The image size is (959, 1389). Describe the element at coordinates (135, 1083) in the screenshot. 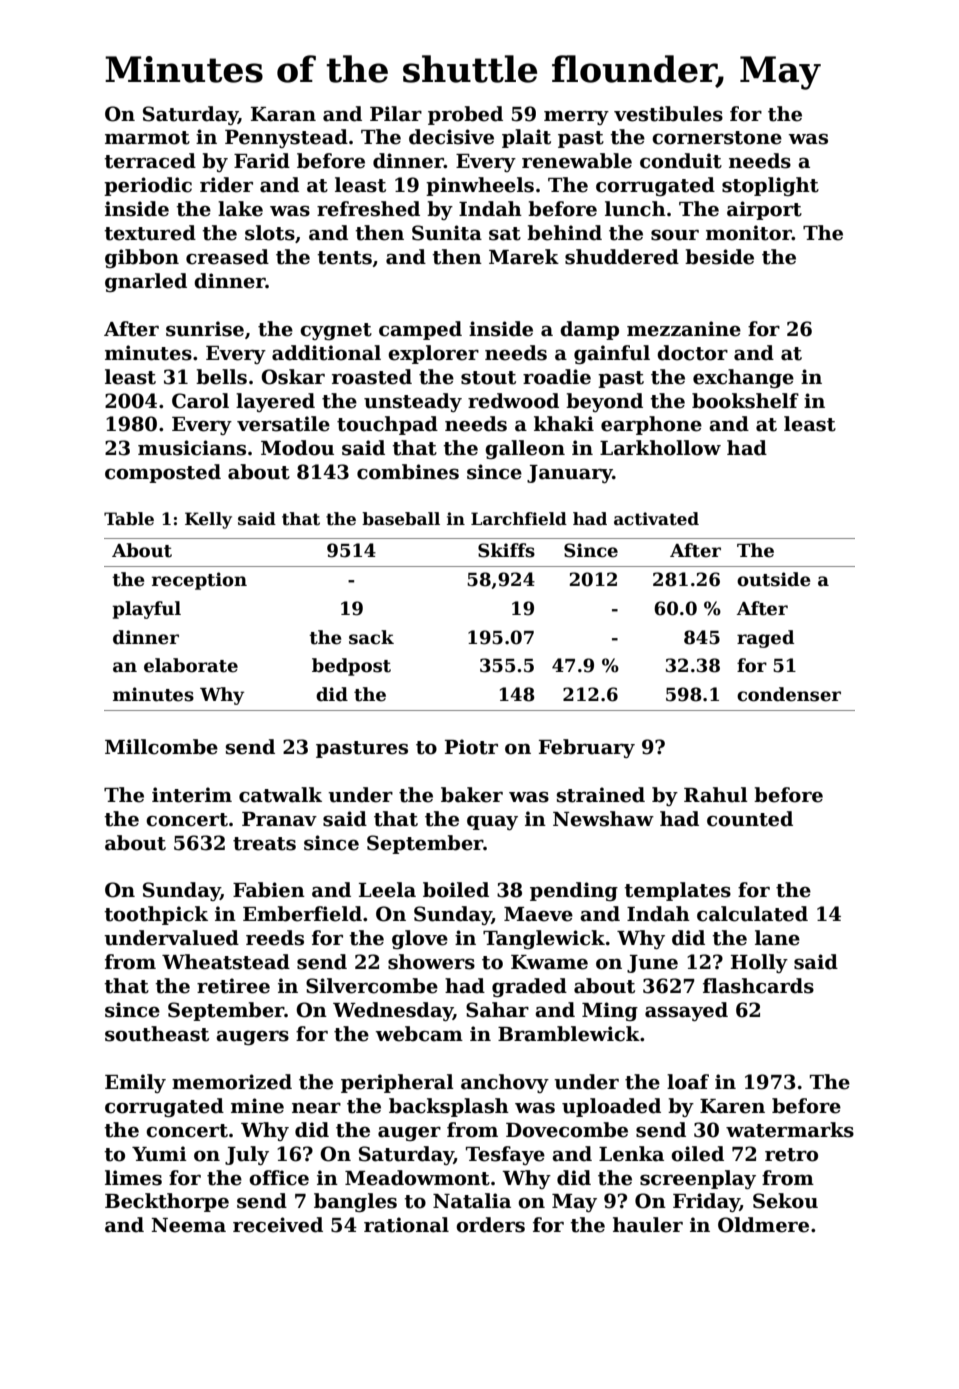

I see `Emily` at that location.
